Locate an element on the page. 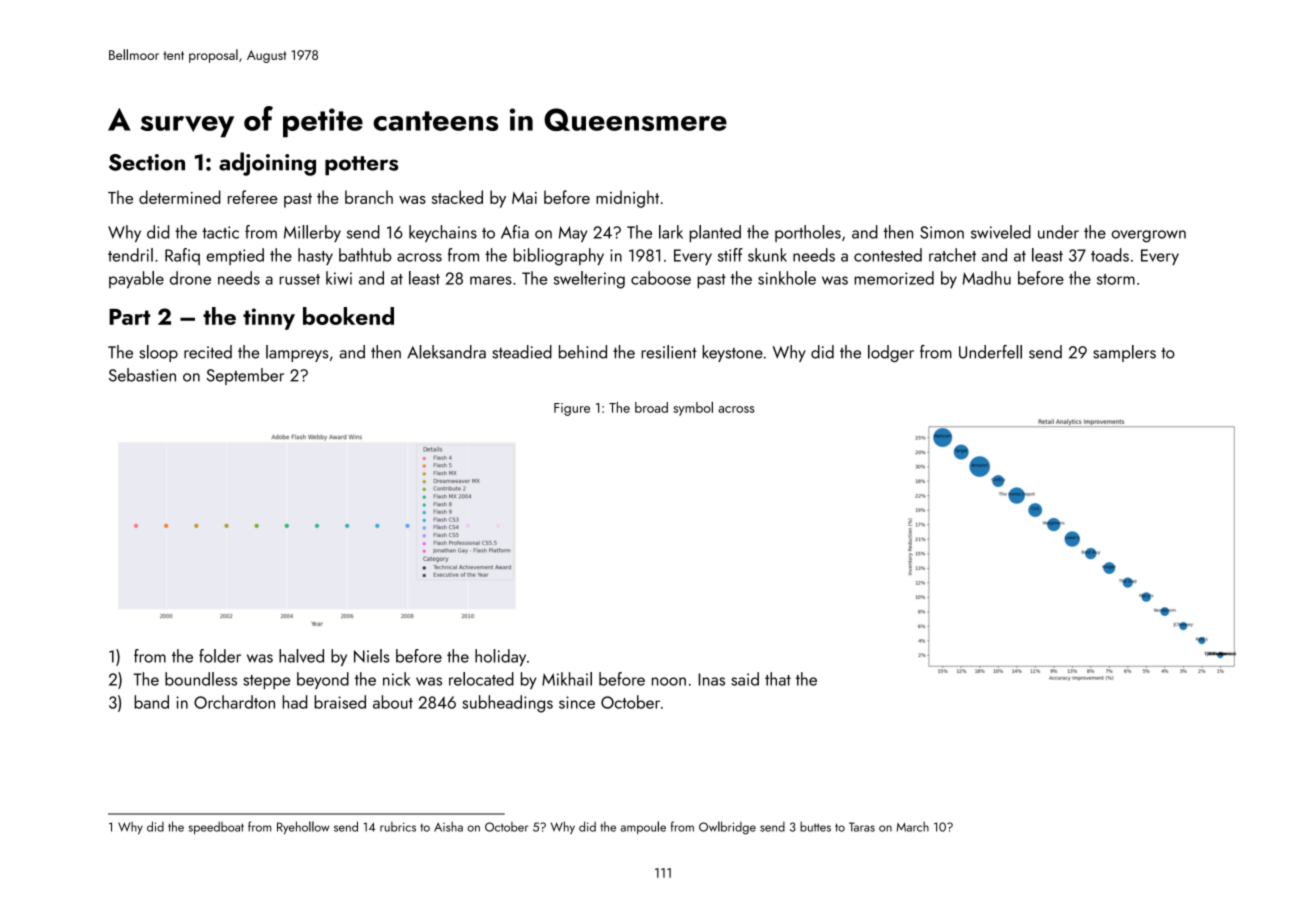  Taras is located at coordinates (862, 827).
